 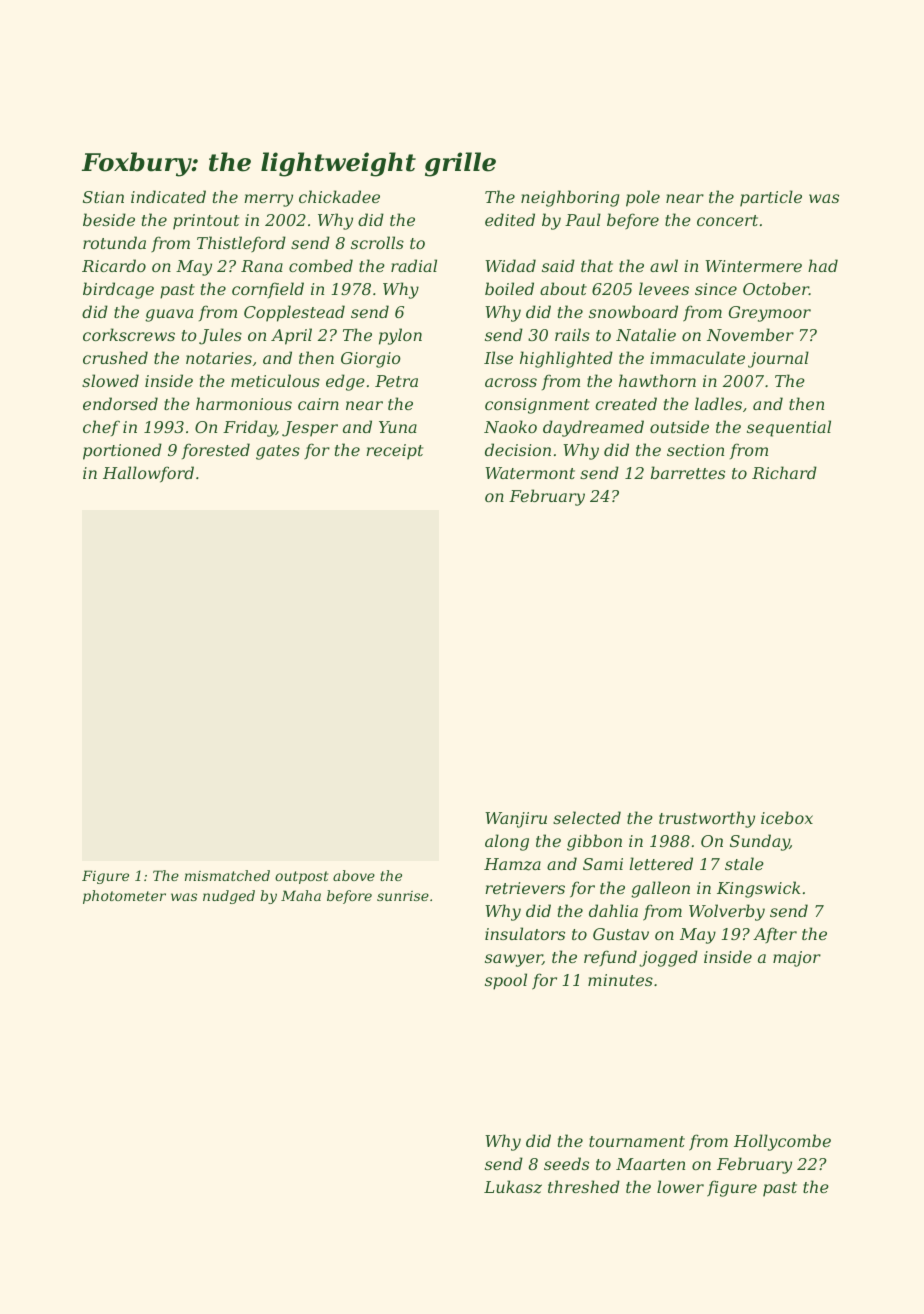 I want to click on Watermont, so click(x=530, y=473).
